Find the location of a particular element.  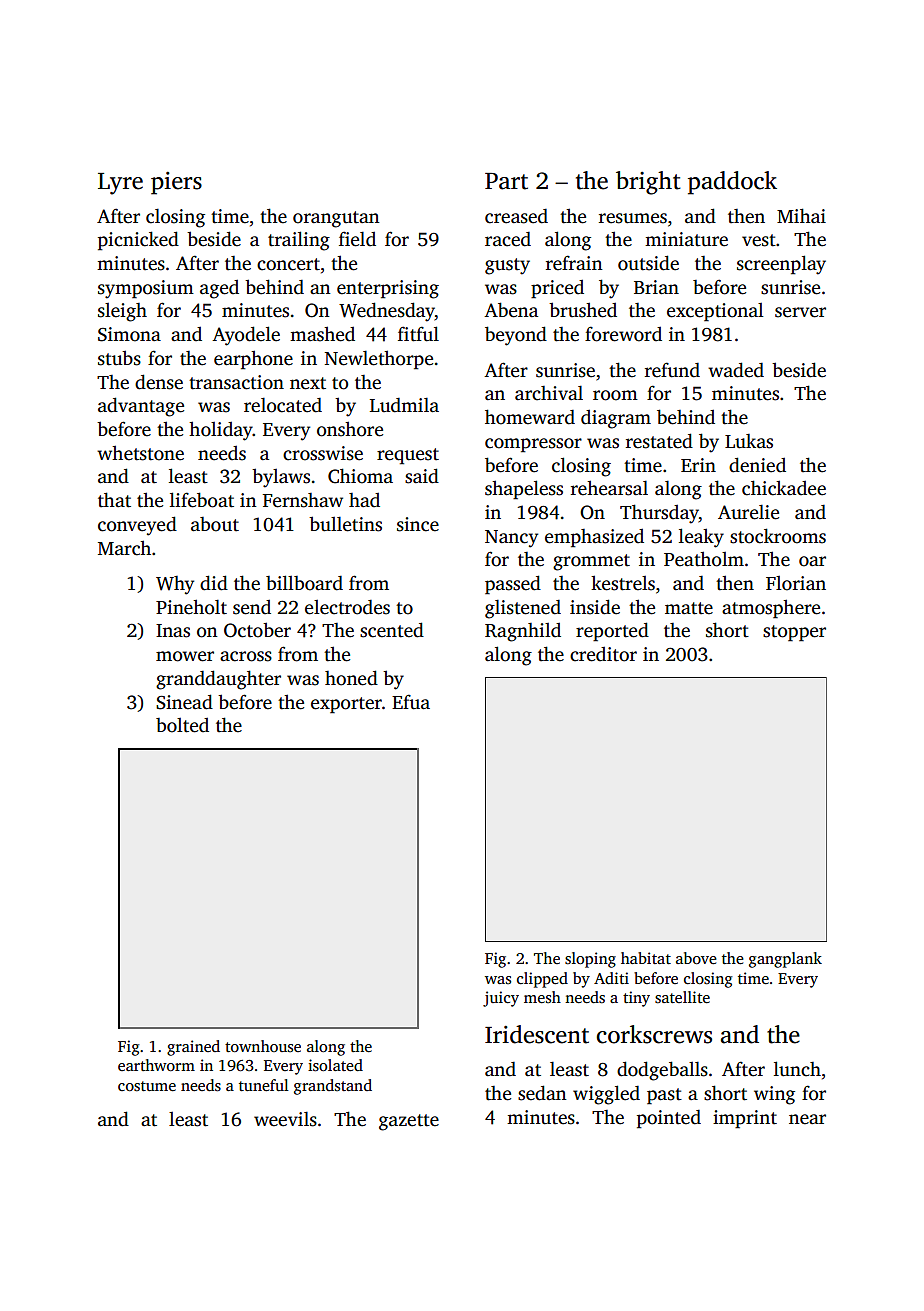

weevils is located at coordinates (285, 1119).
